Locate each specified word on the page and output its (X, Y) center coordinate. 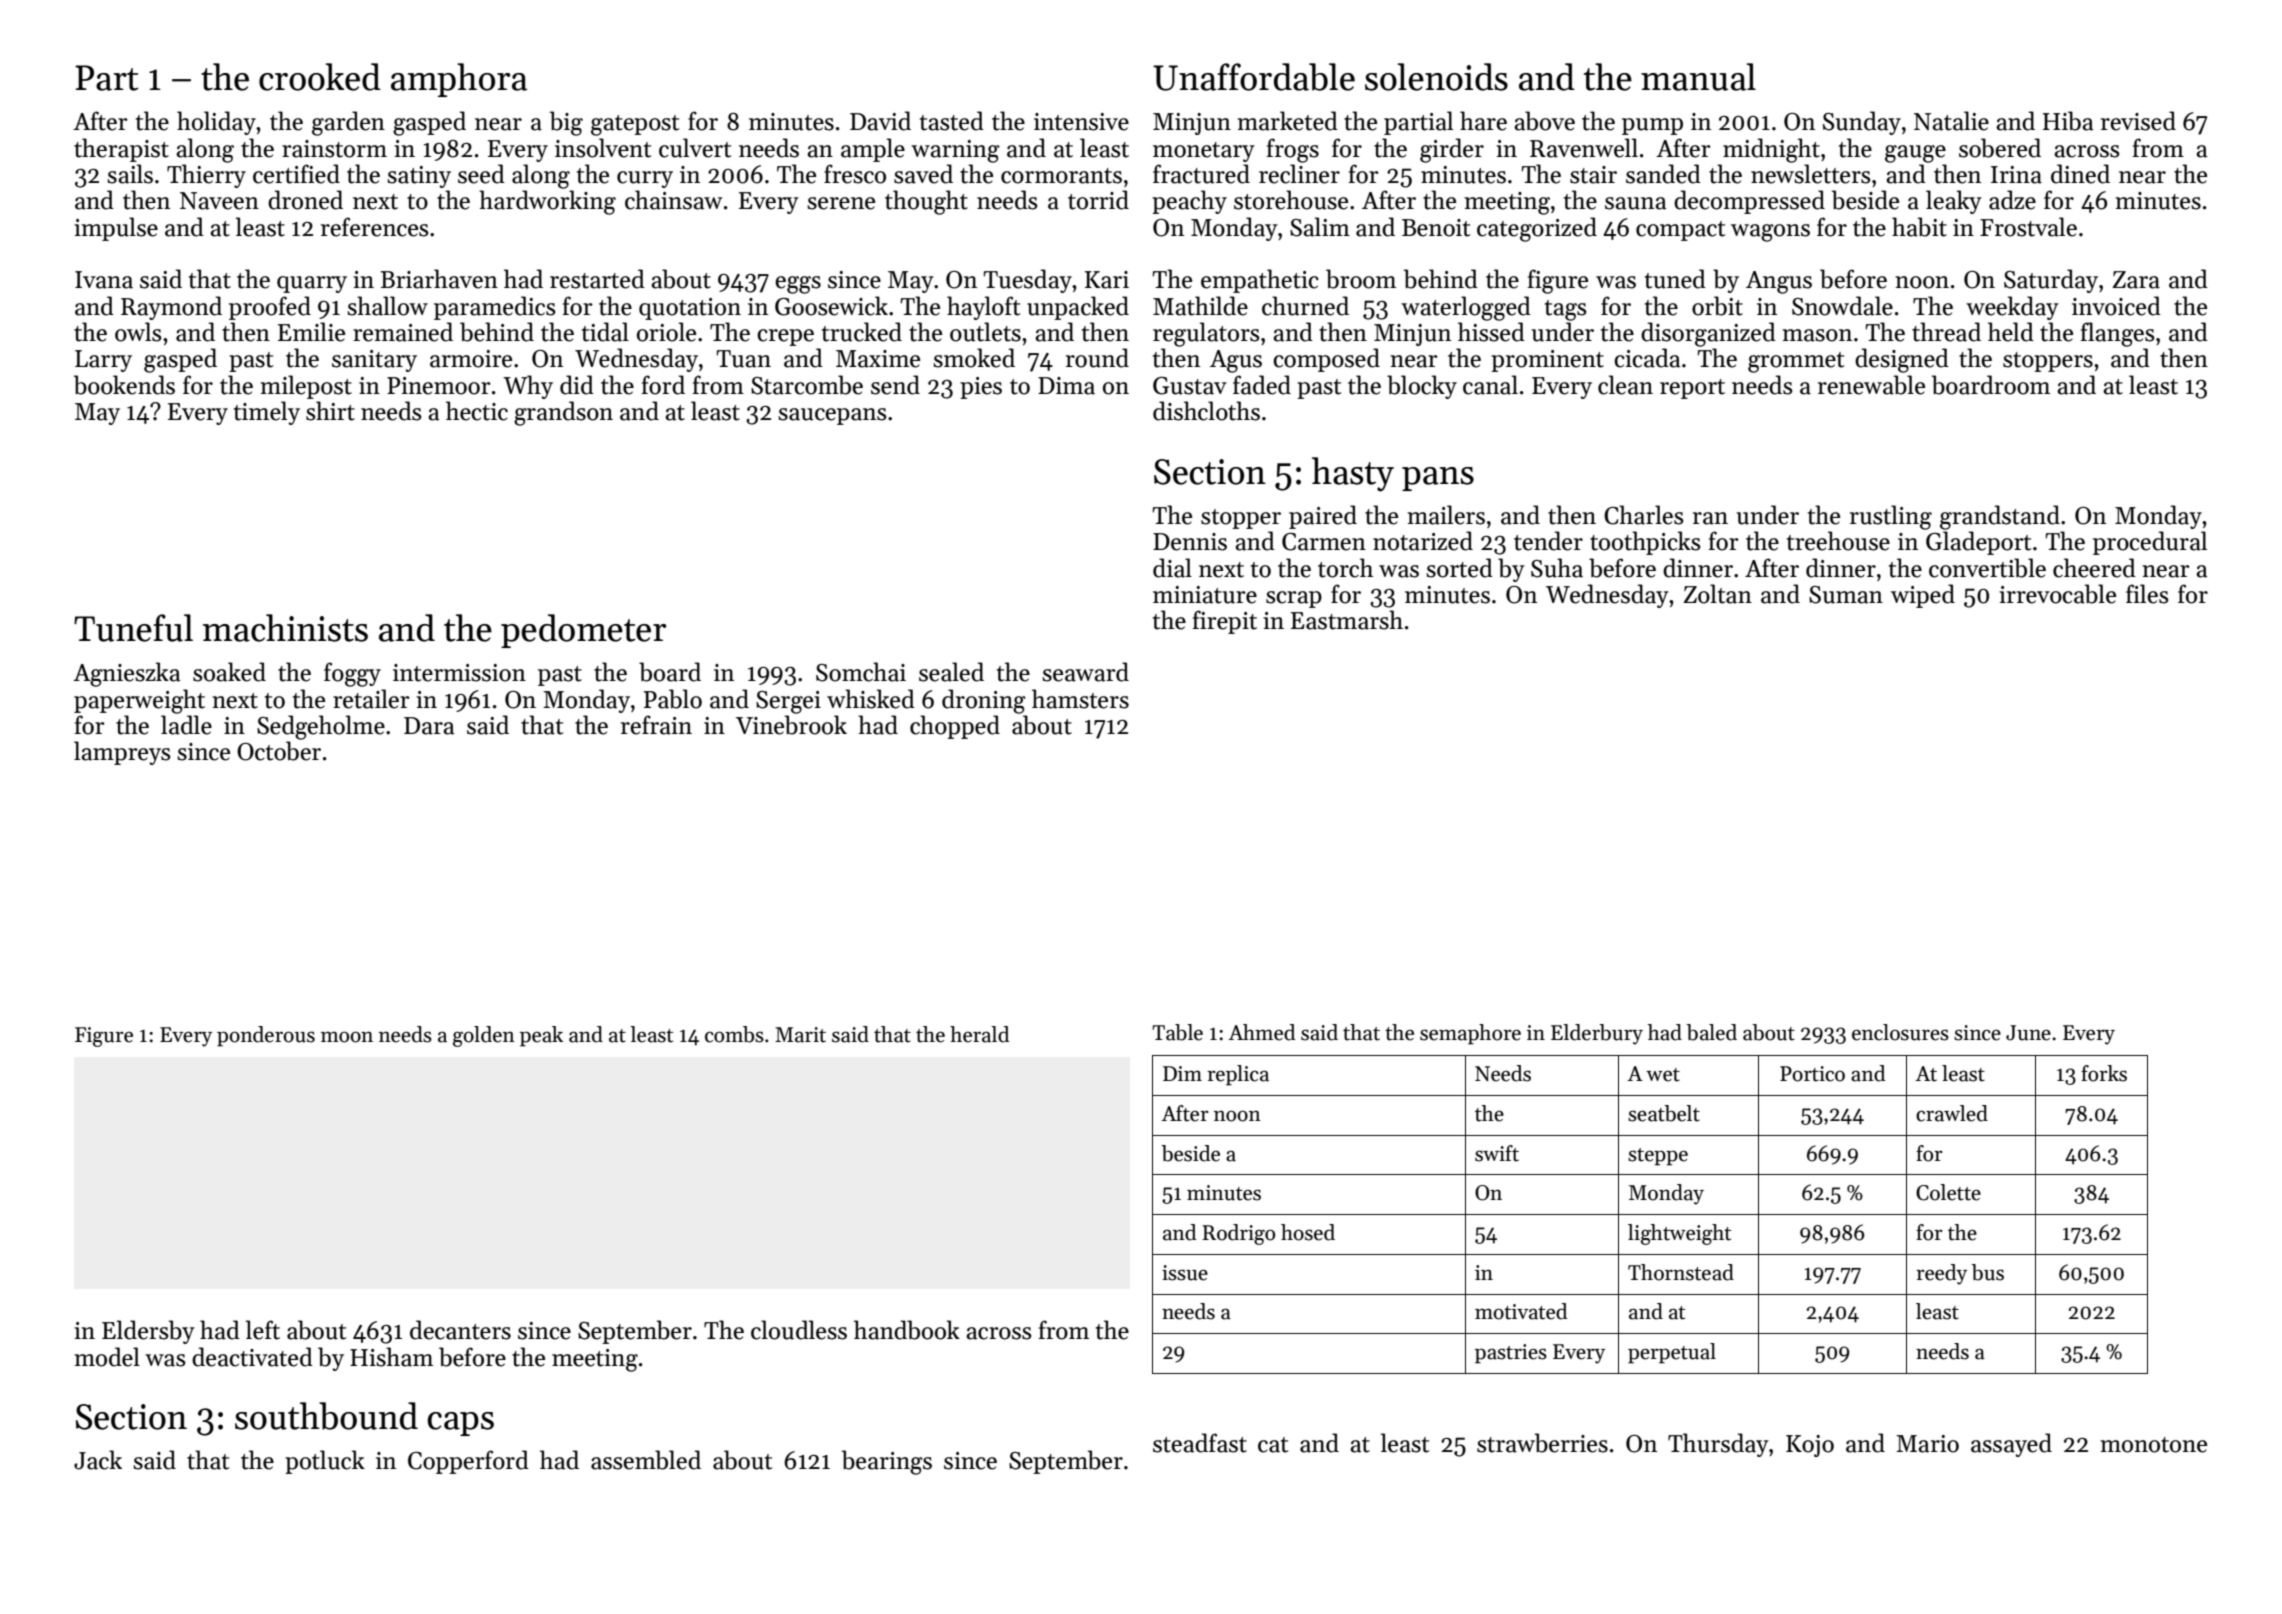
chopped (955, 727)
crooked (320, 77)
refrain (656, 725)
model (107, 1357)
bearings (887, 1462)
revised (2138, 121)
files (2147, 594)
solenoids (1436, 77)
